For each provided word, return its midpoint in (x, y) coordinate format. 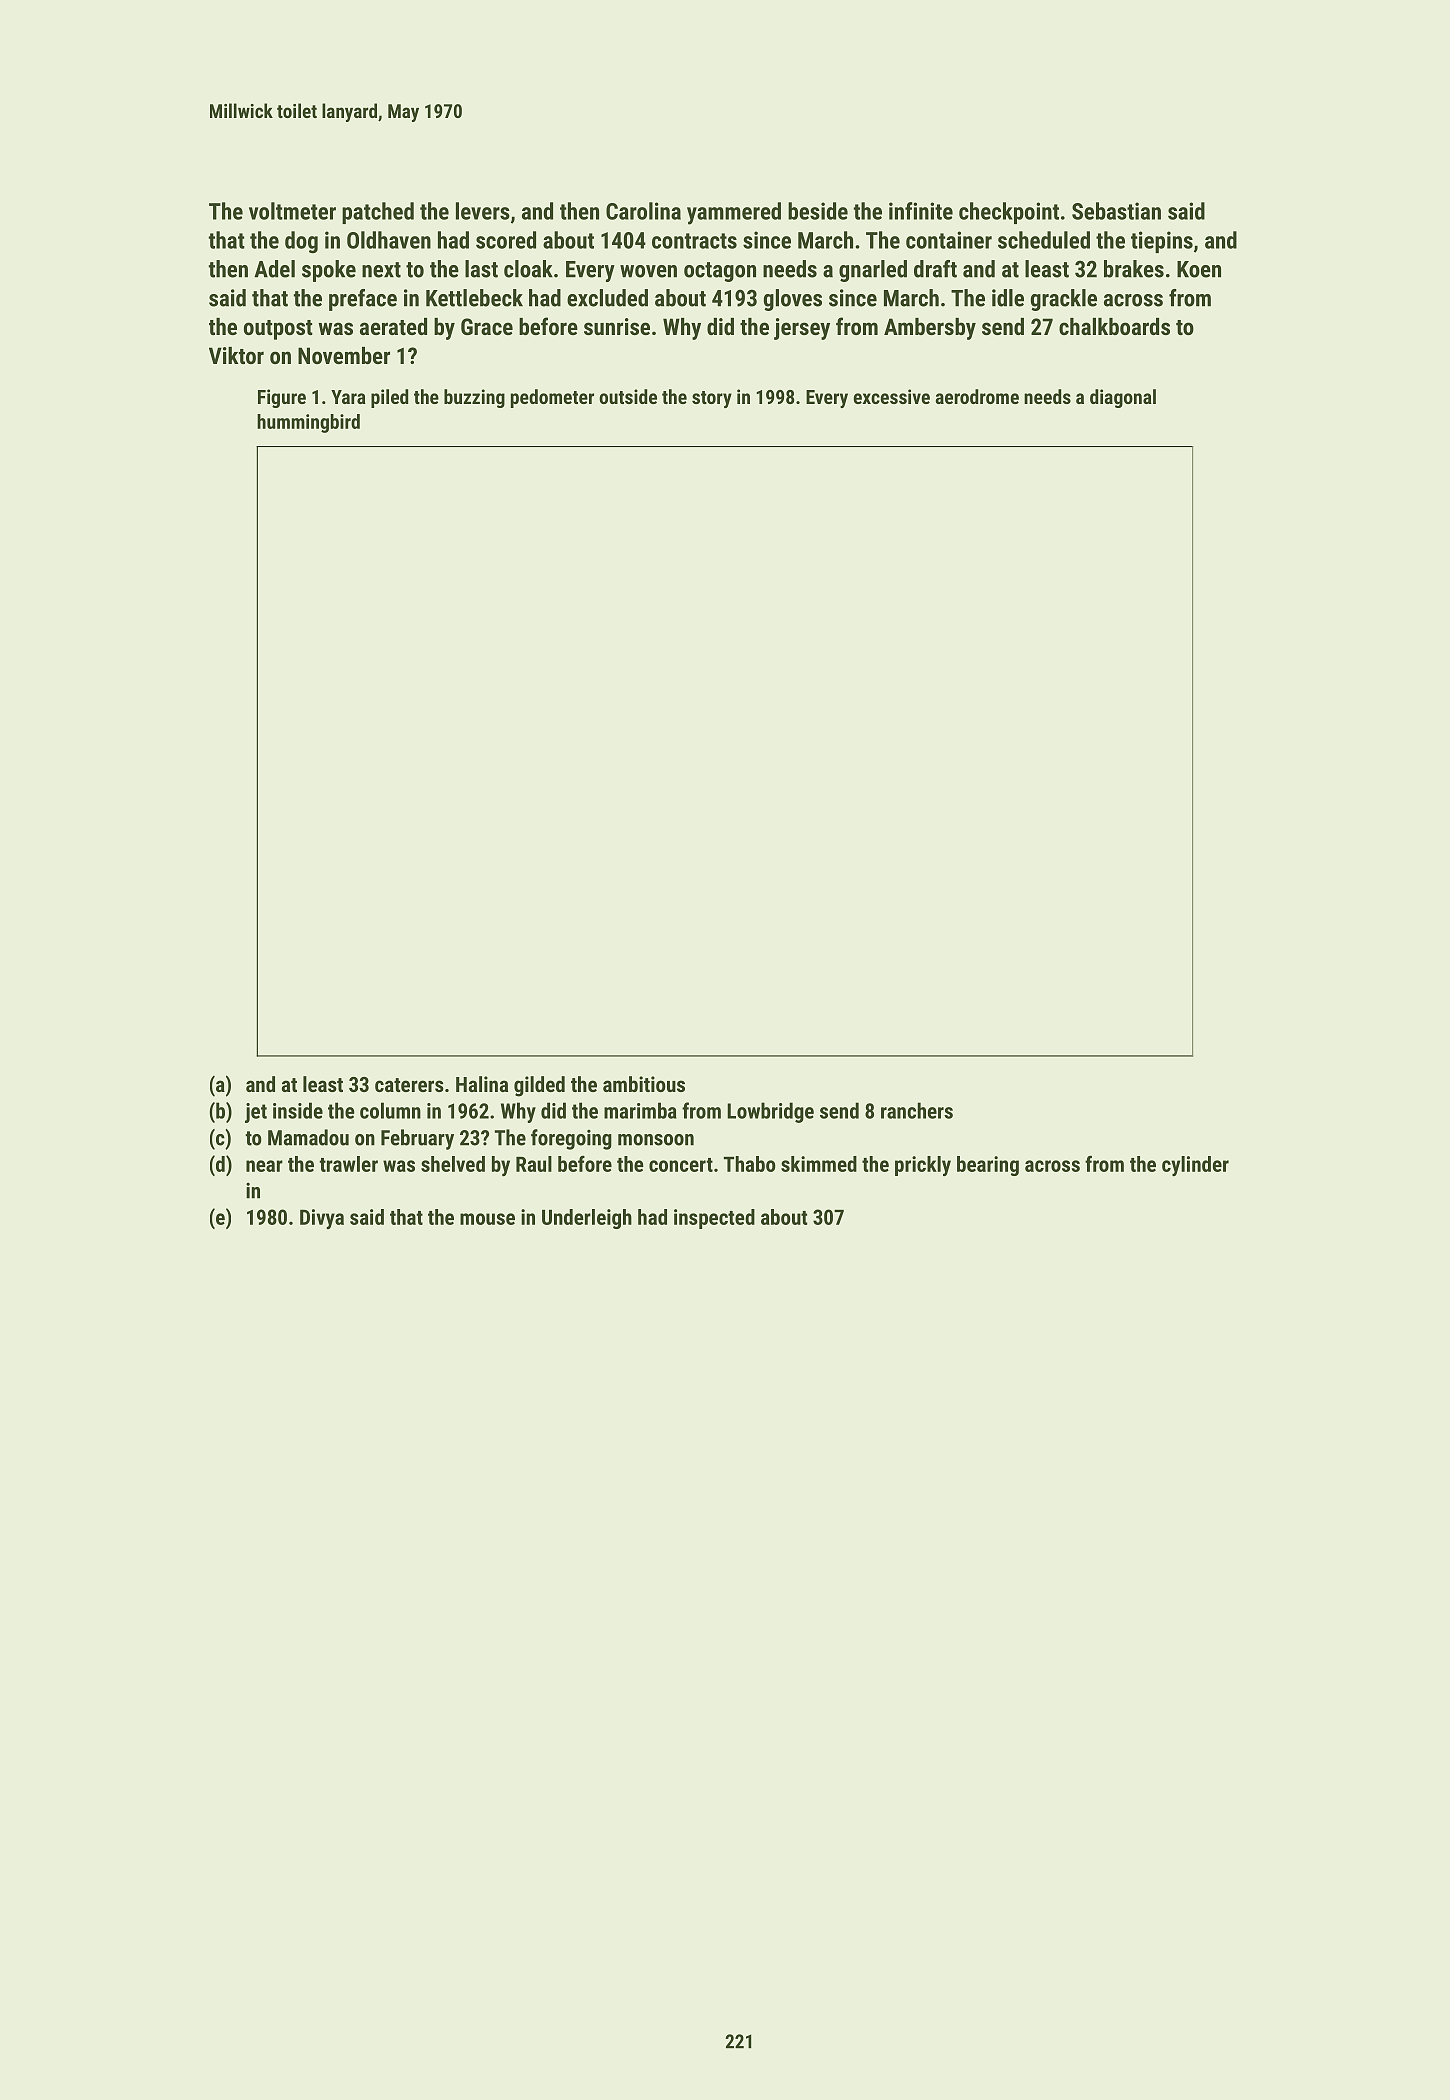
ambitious (644, 1084)
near (264, 1166)
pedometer (552, 398)
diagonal (1123, 398)
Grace (487, 326)
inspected (714, 1219)
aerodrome (977, 396)
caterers (409, 1085)
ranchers (917, 1110)
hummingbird (308, 423)
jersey (802, 329)
